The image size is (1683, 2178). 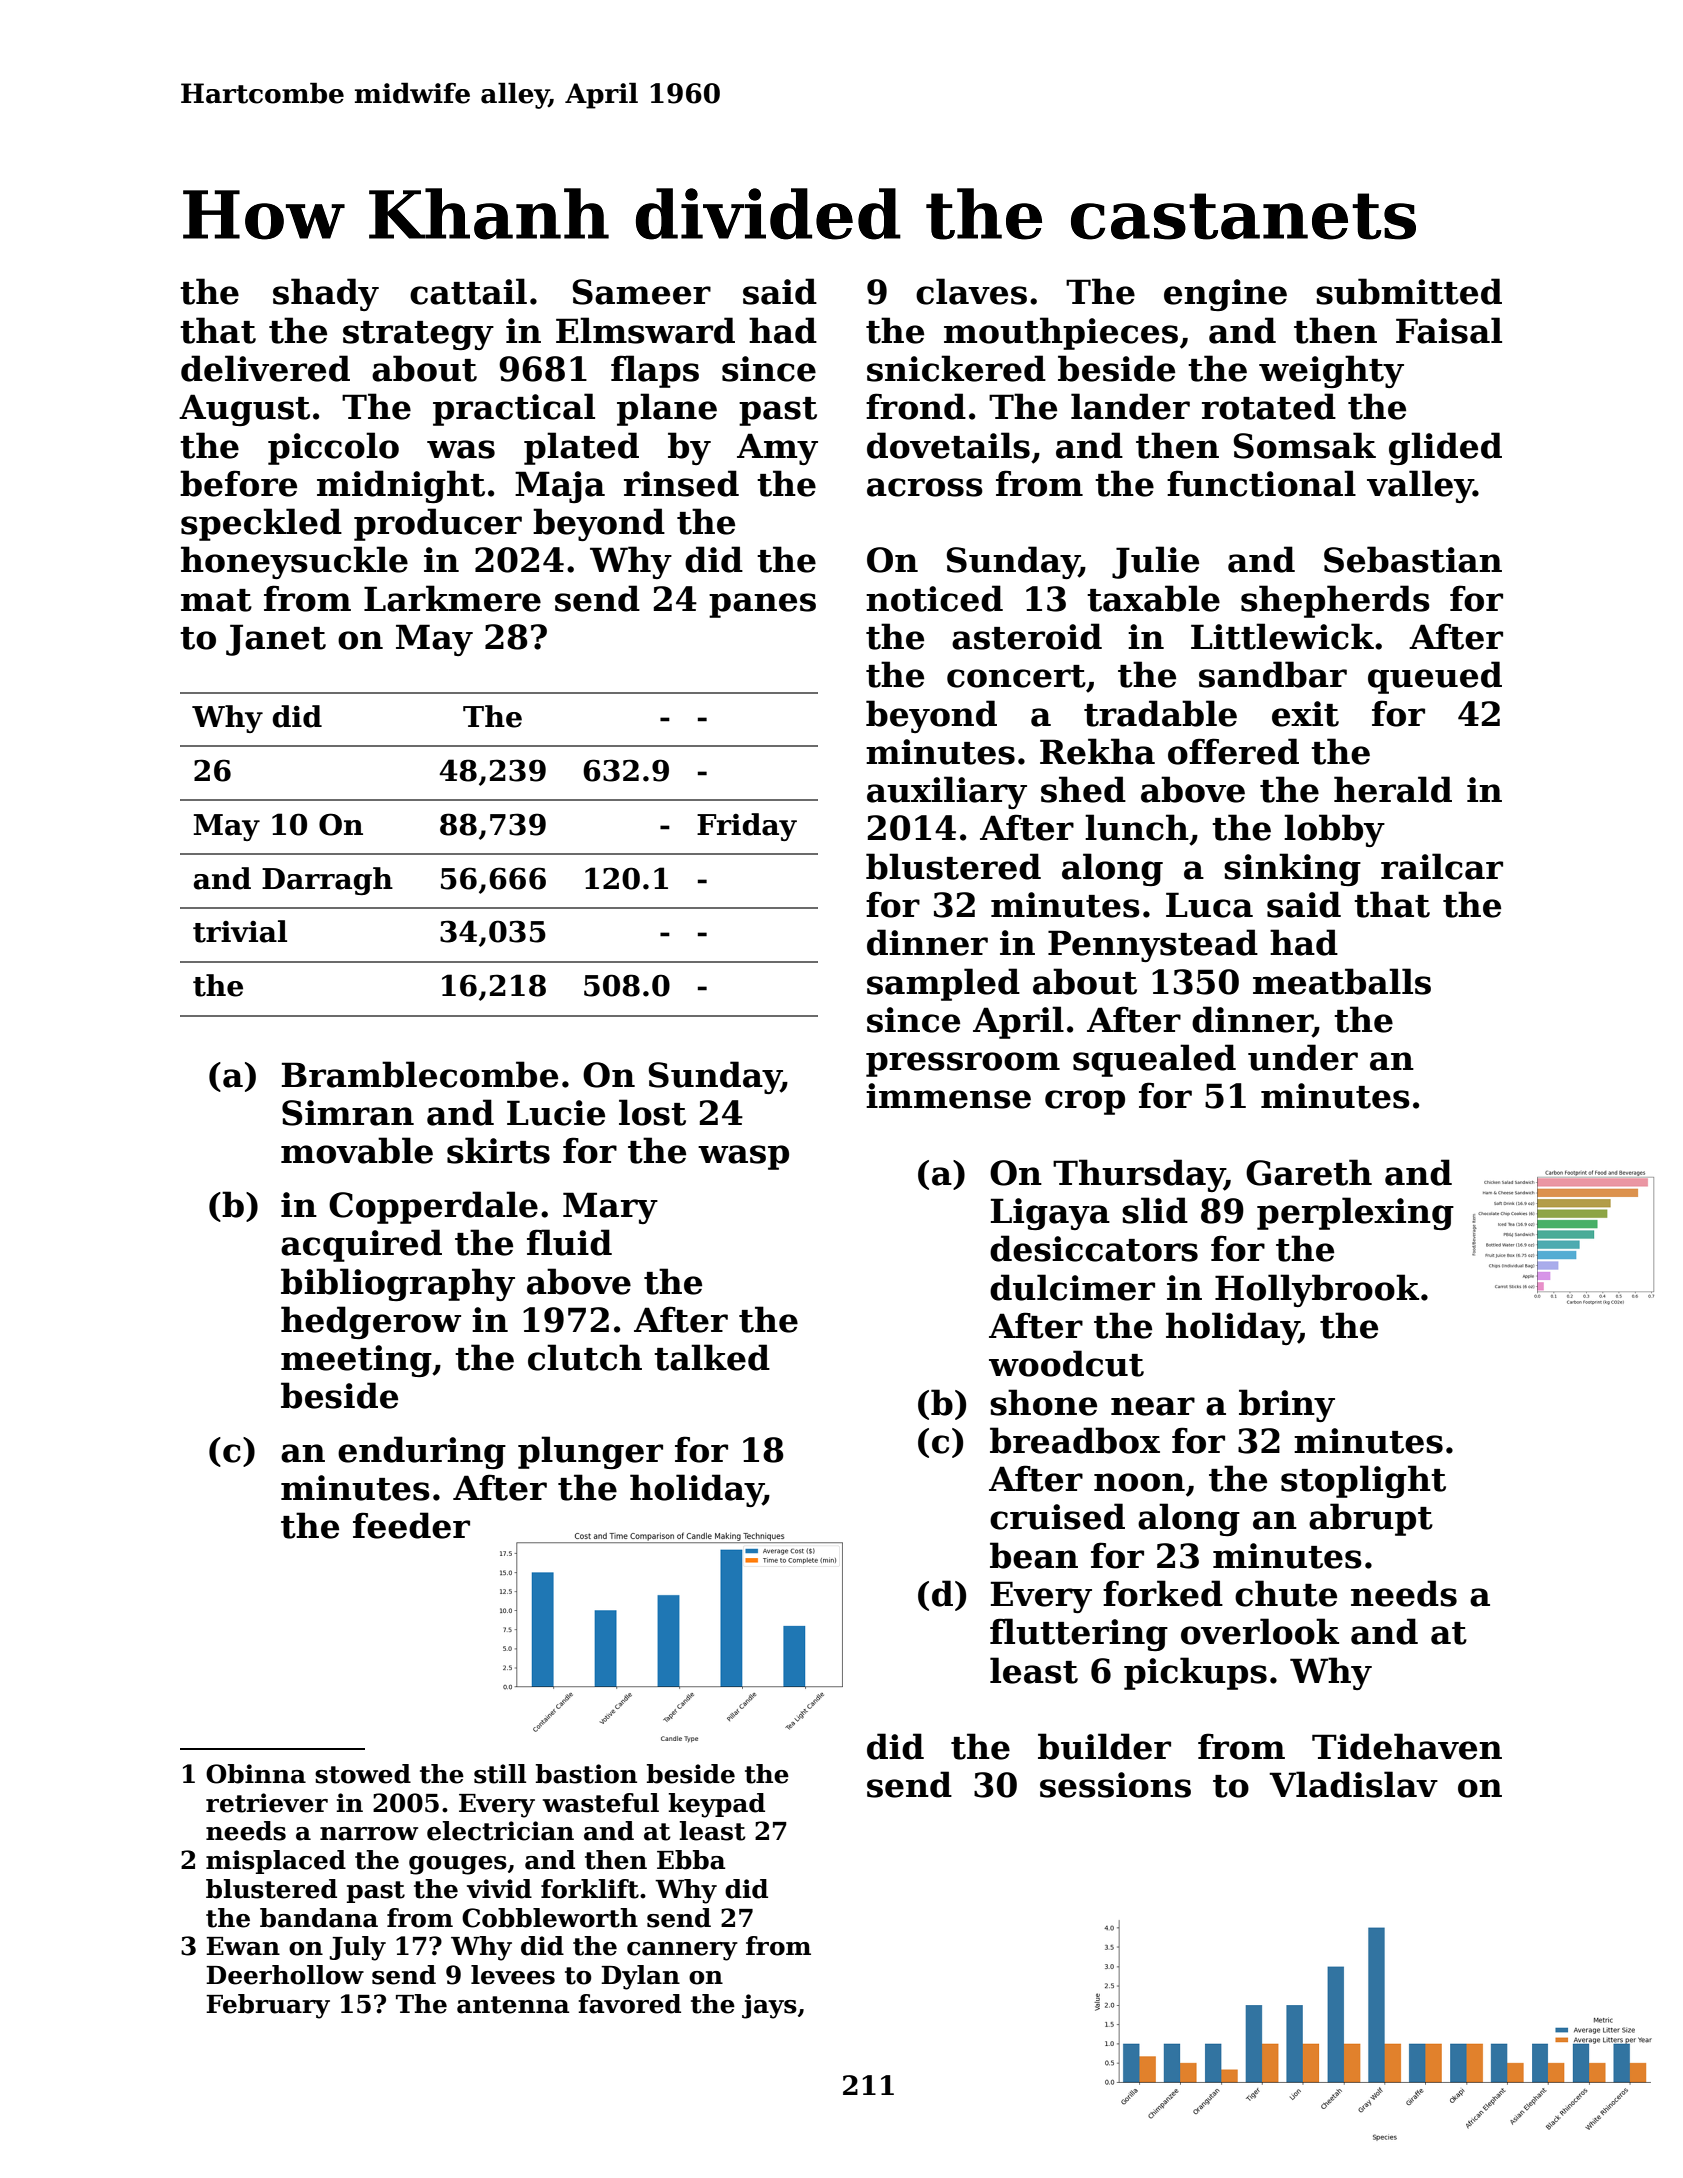 What do you see at coordinates (513, 2005) in the screenshot?
I see `antenna` at bounding box center [513, 2005].
